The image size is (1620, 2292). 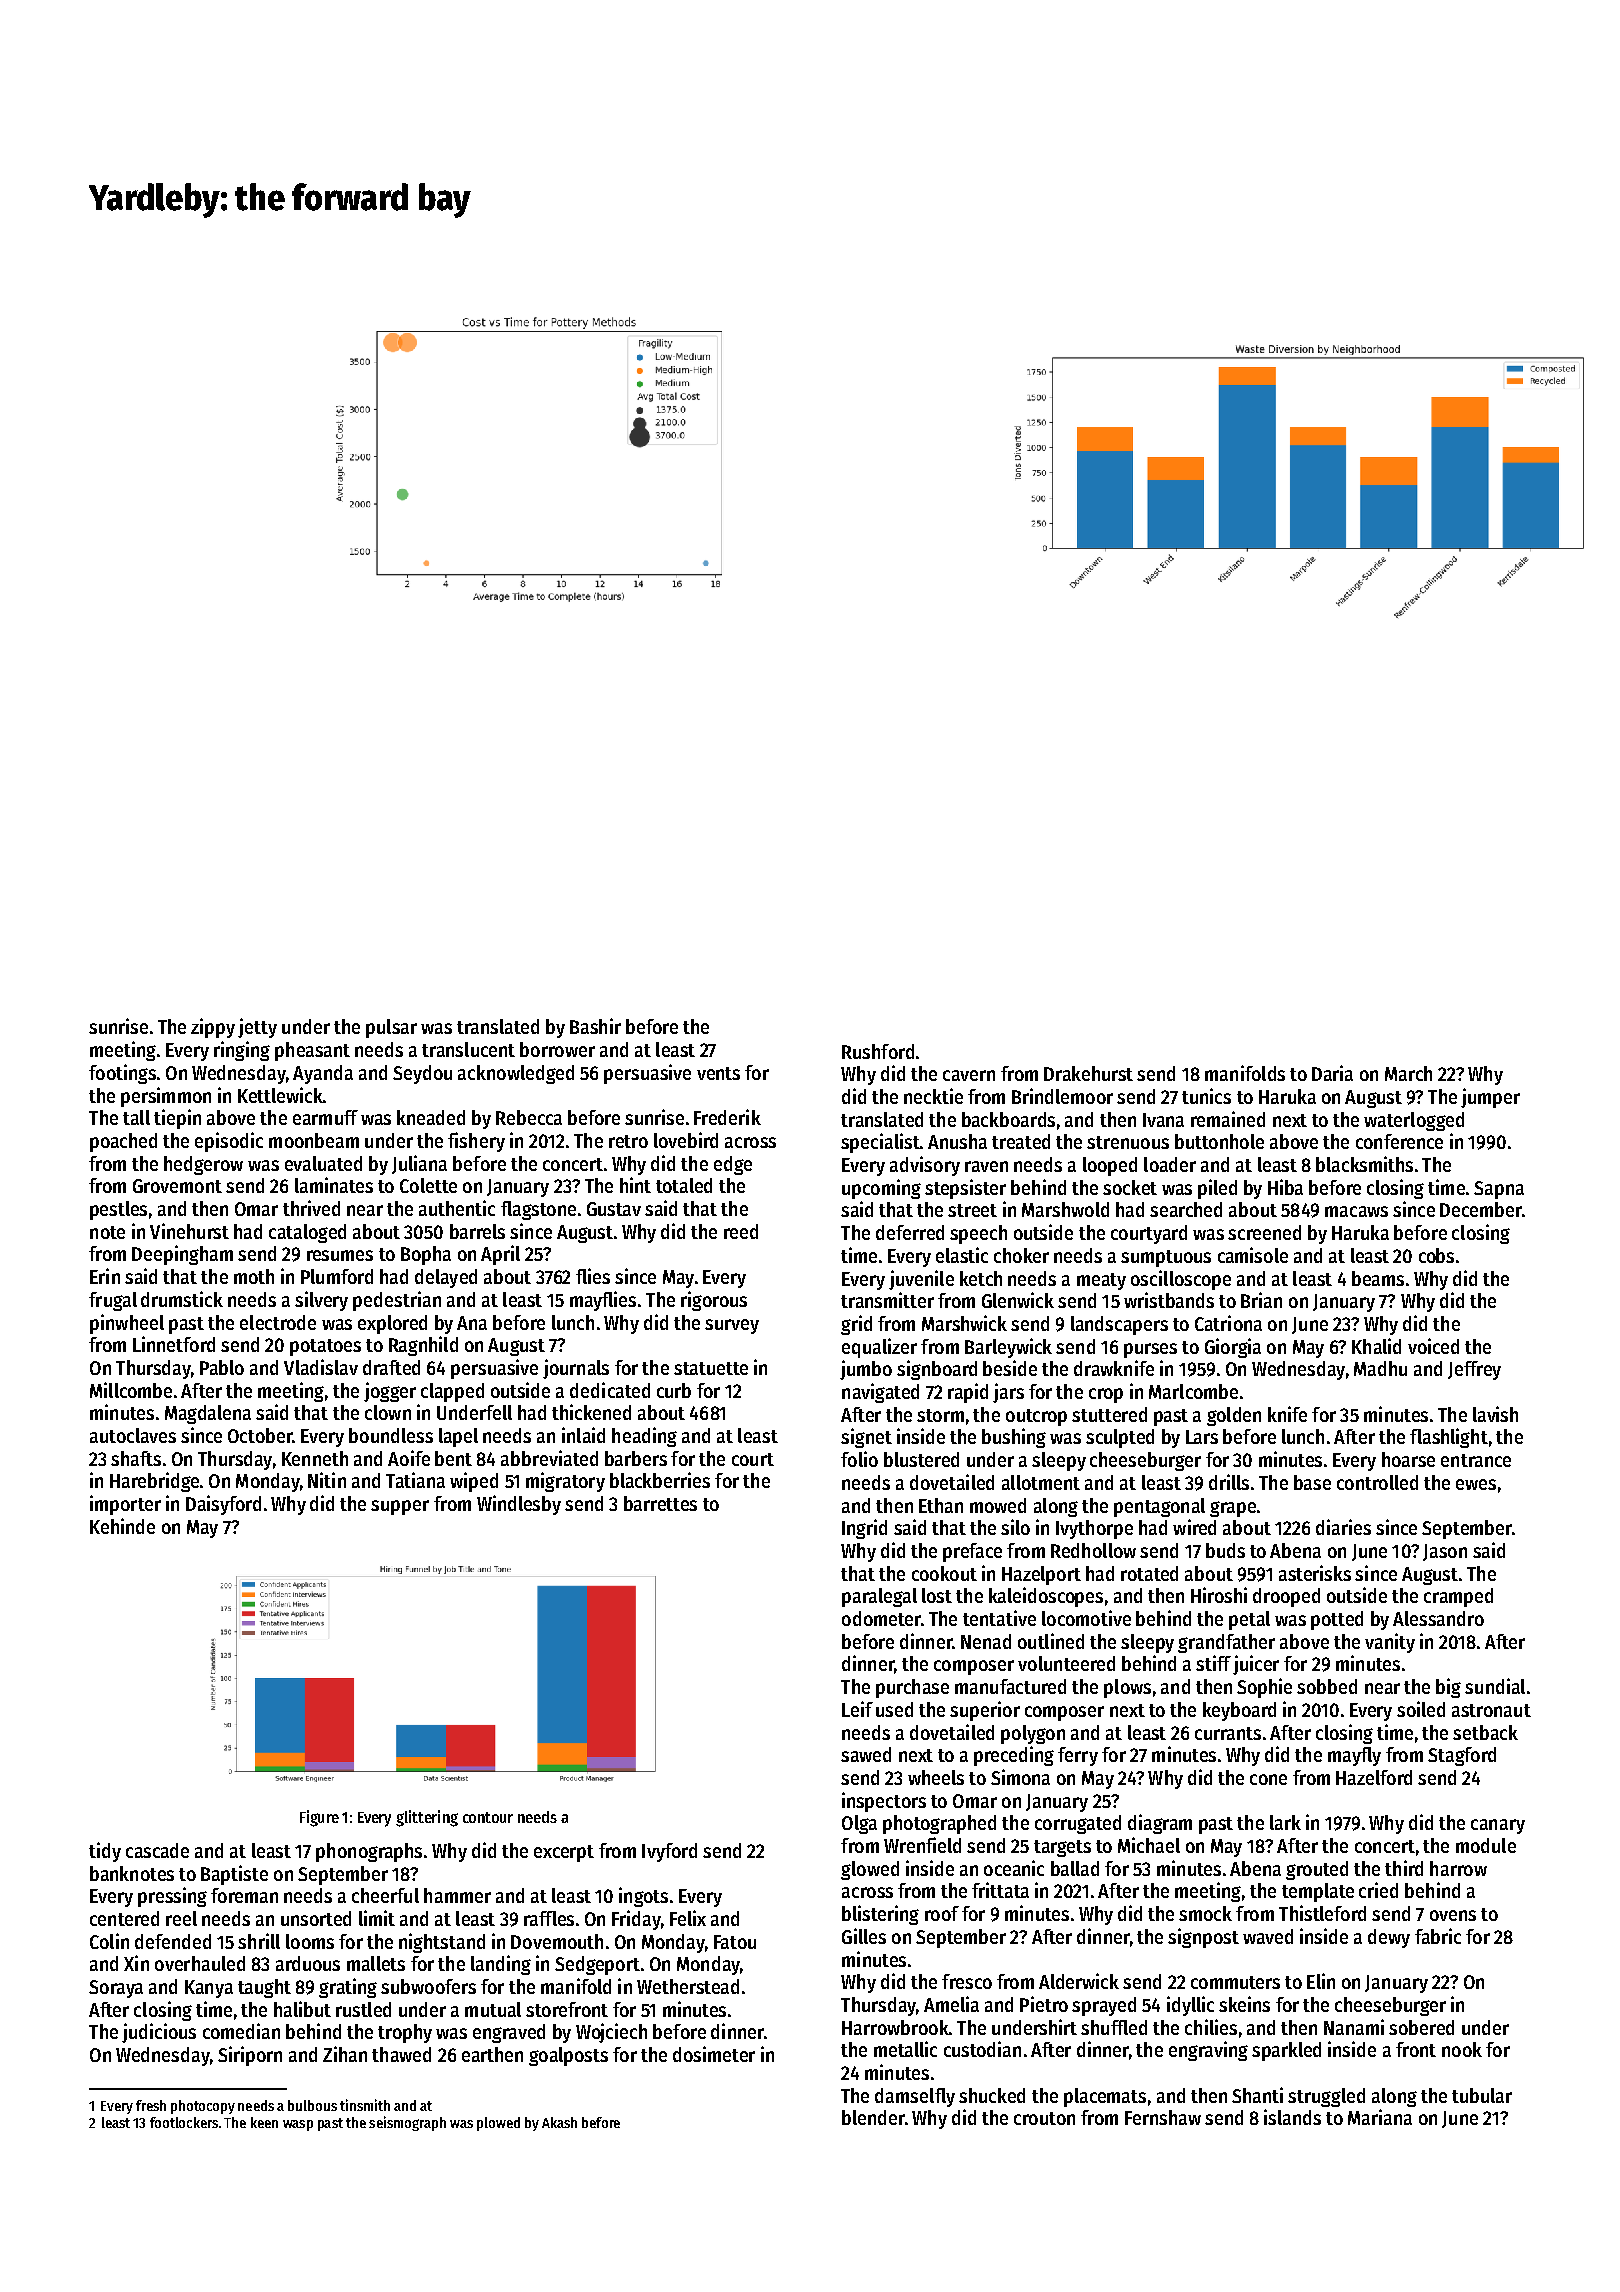 I want to click on Rushford, so click(x=878, y=1051).
